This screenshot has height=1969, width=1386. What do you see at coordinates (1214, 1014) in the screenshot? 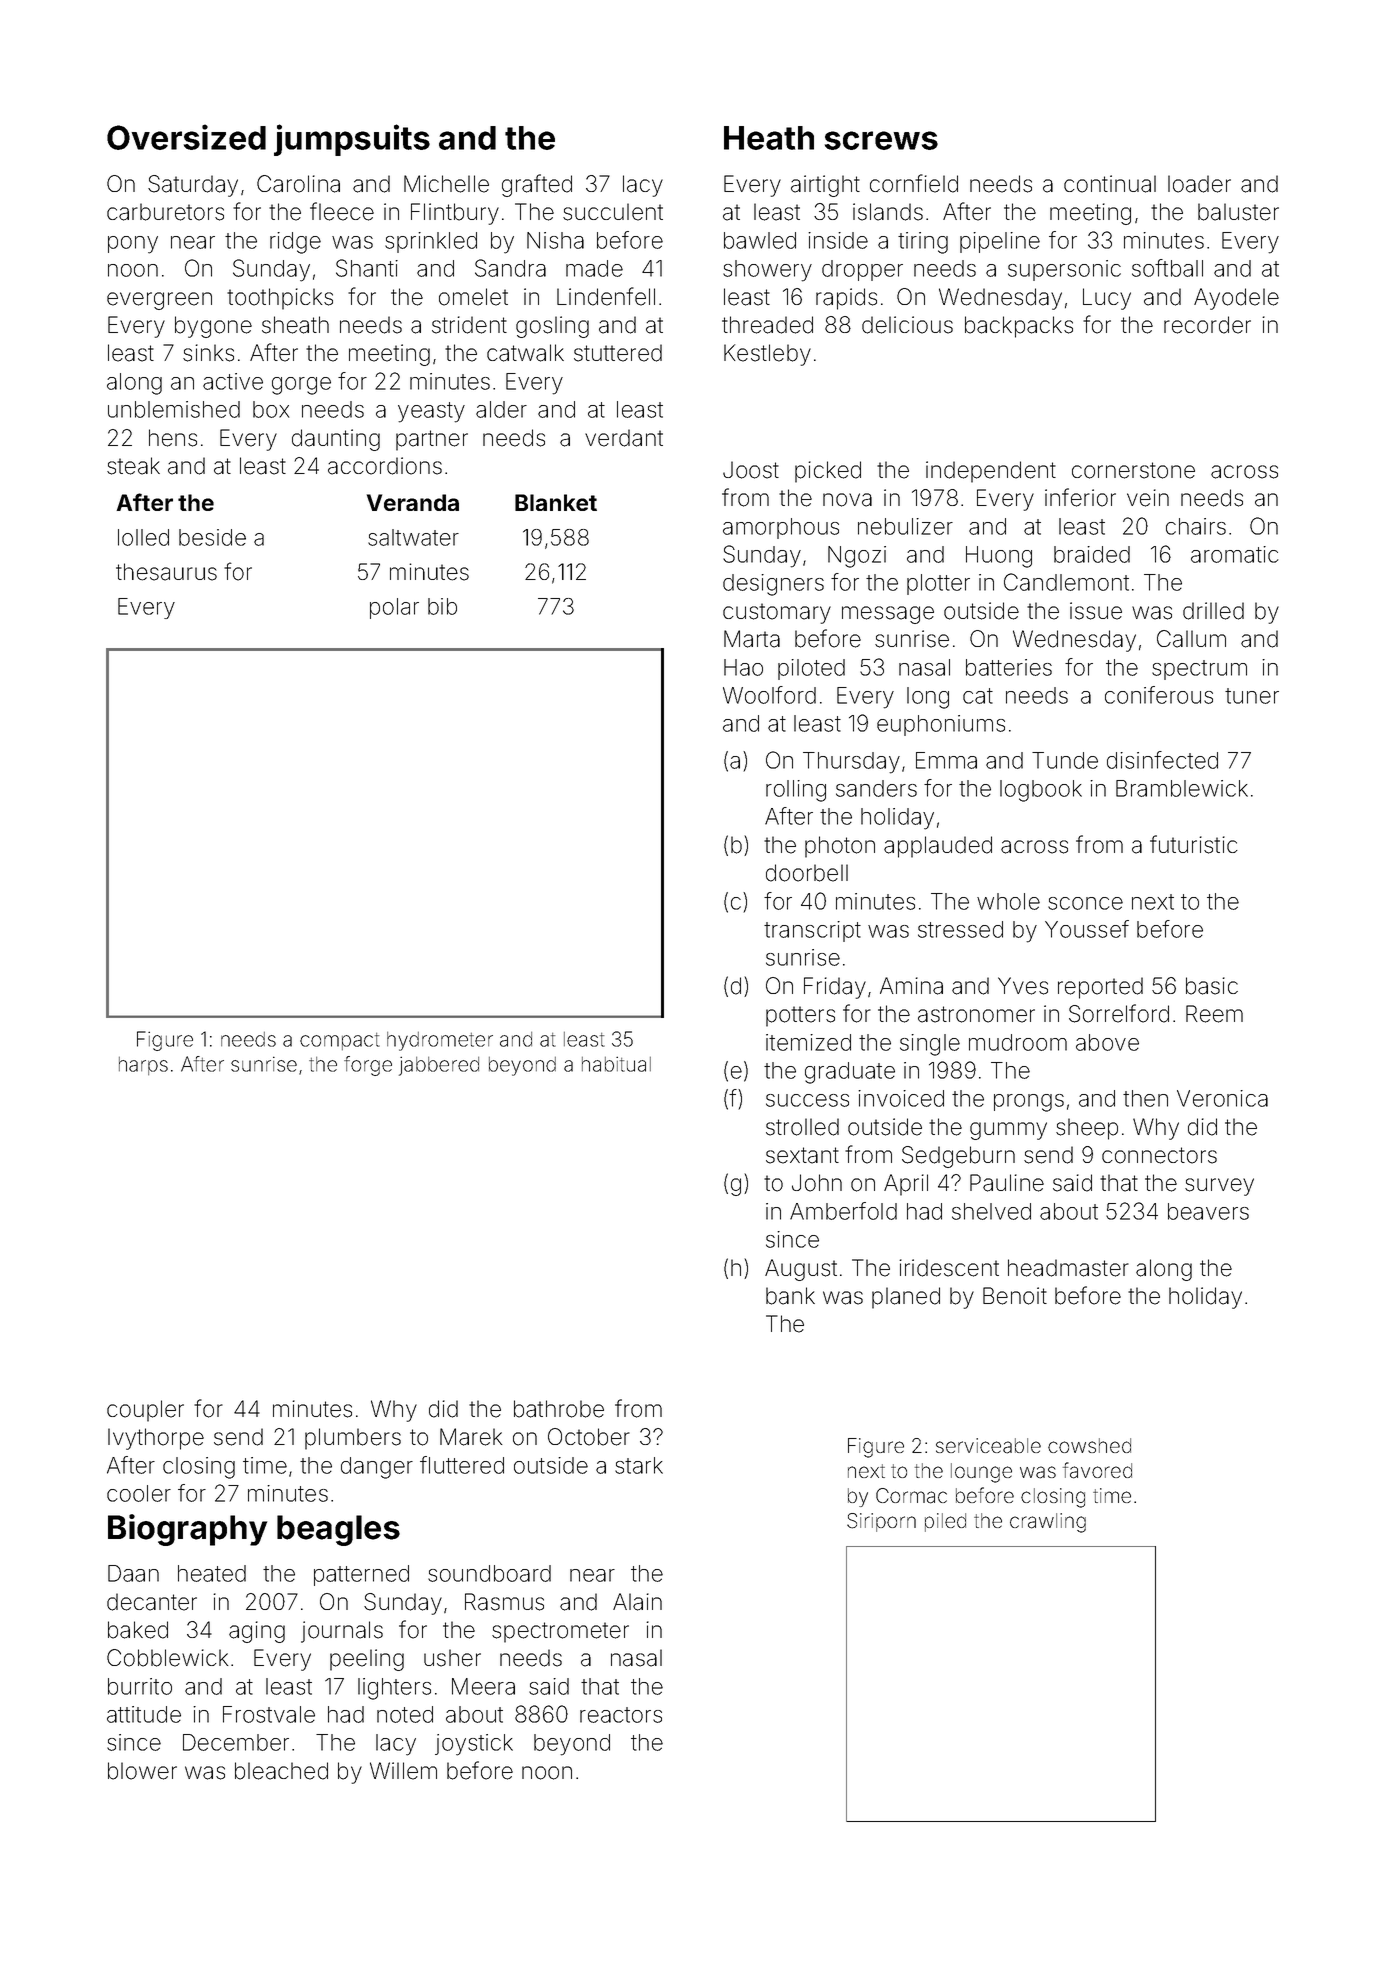
I see `Reem` at bounding box center [1214, 1014].
